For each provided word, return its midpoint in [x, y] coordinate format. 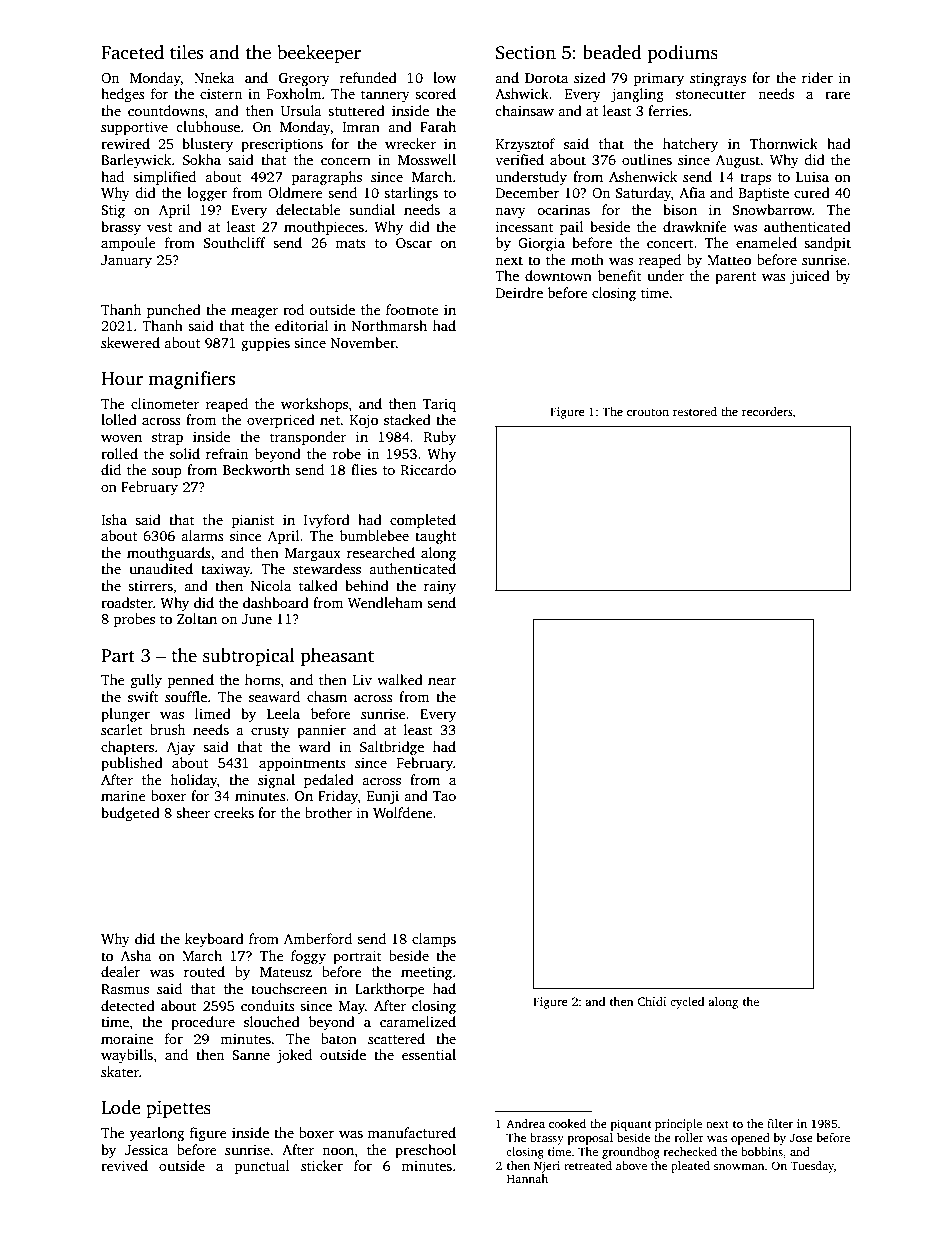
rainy [440, 587]
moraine [127, 1039]
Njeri [547, 1167]
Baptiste [764, 194]
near [442, 681]
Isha [114, 519]
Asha [136, 955]
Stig [113, 211]
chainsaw [524, 110]
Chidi [651, 1001]
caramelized [418, 1021]
